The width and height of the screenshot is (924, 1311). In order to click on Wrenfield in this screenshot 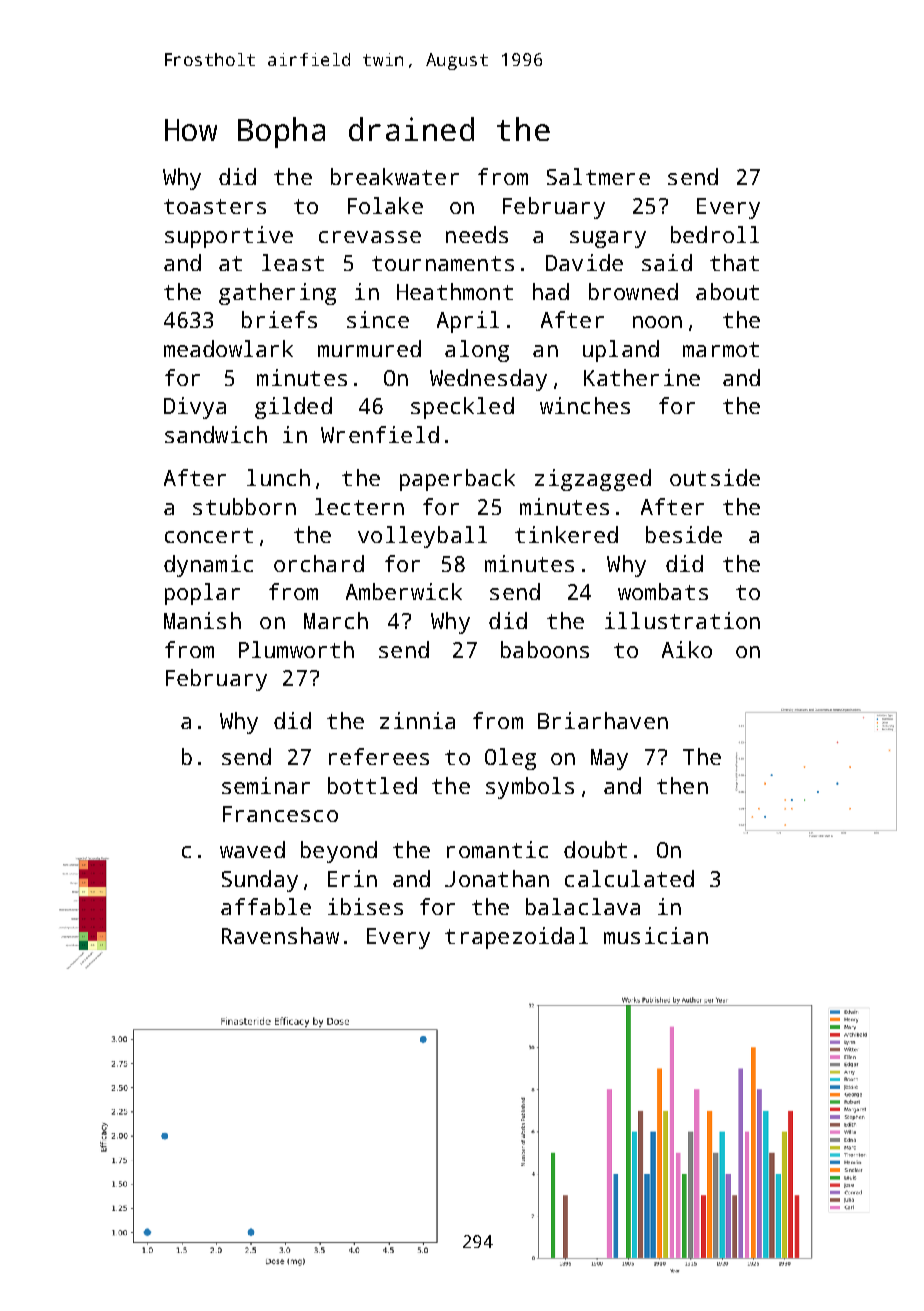, I will do `click(380, 434)`.
